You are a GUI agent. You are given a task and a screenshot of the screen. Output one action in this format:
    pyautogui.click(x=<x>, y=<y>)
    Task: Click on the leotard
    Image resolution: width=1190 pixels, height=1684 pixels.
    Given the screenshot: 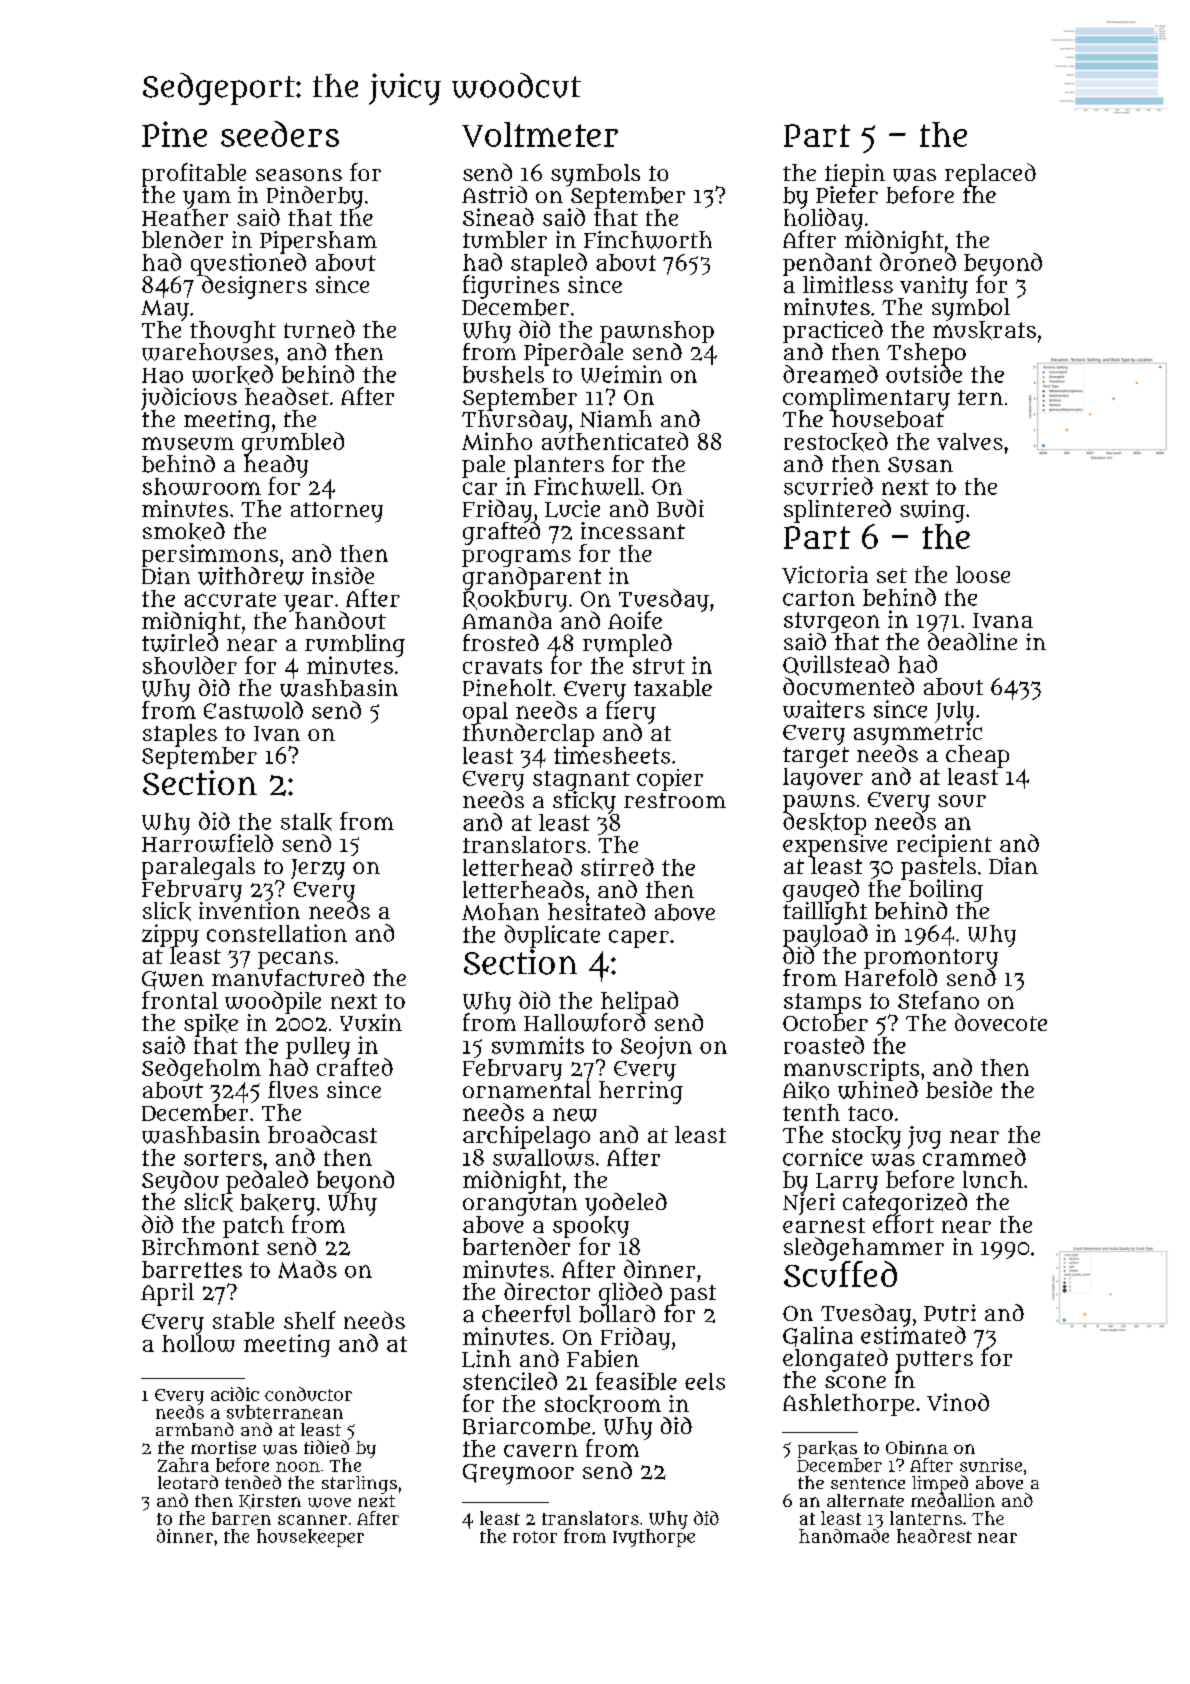 What is the action you would take?
    pyautogui.click(x=188, y=1482)
